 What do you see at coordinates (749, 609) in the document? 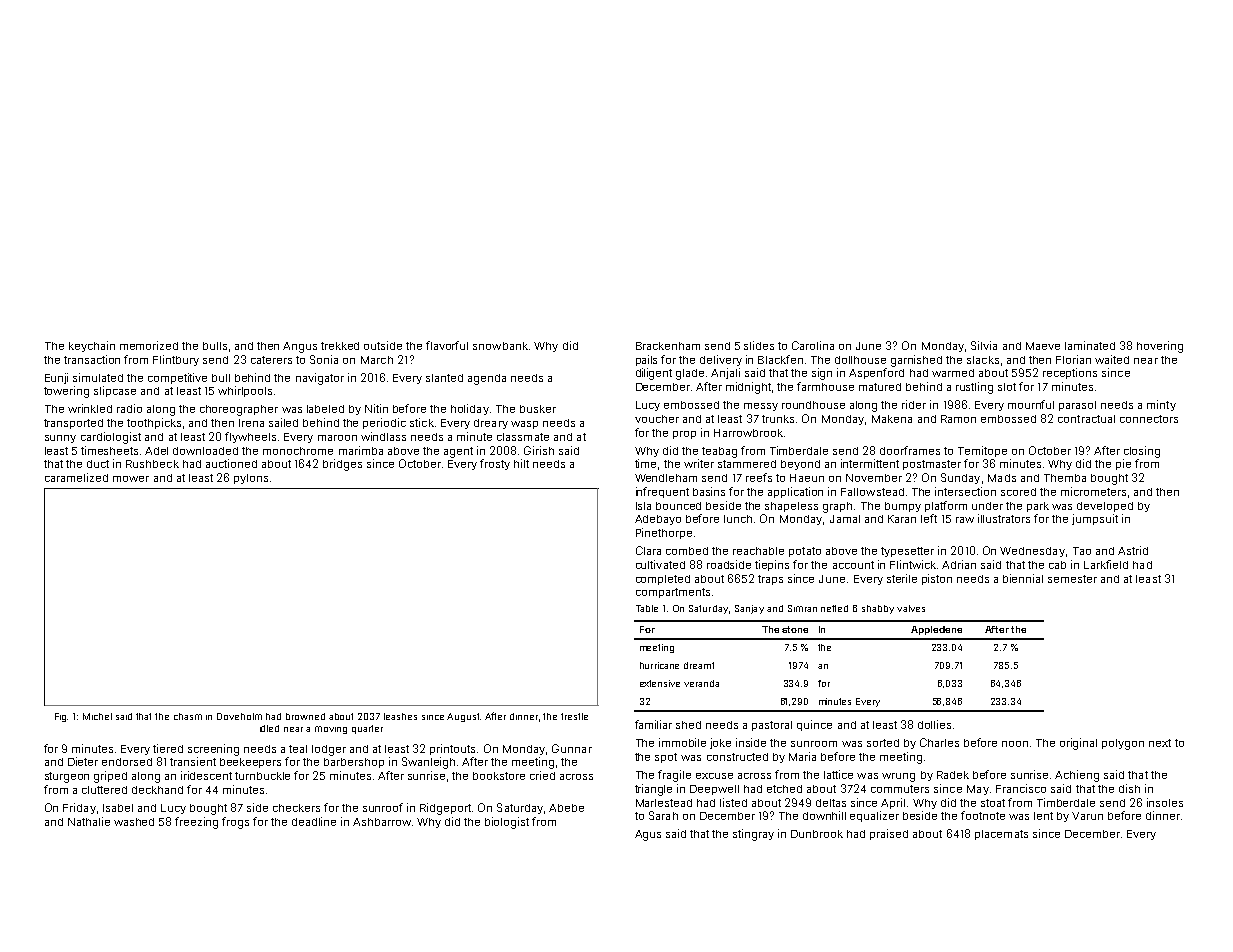
I see `Sanjay` at bounding box center [749, 609].
